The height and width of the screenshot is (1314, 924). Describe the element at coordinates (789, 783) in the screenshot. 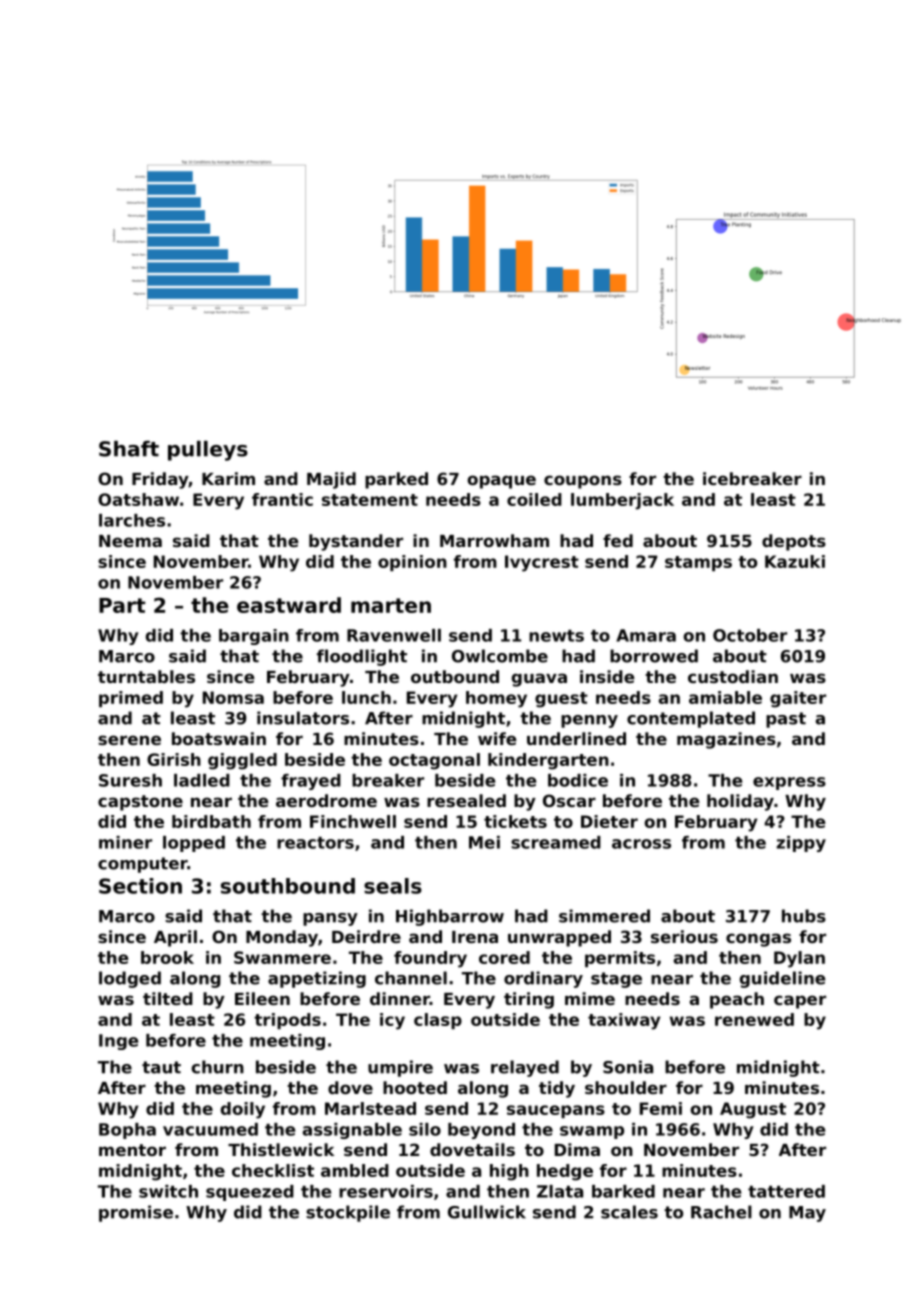

I see `express` at that location.
